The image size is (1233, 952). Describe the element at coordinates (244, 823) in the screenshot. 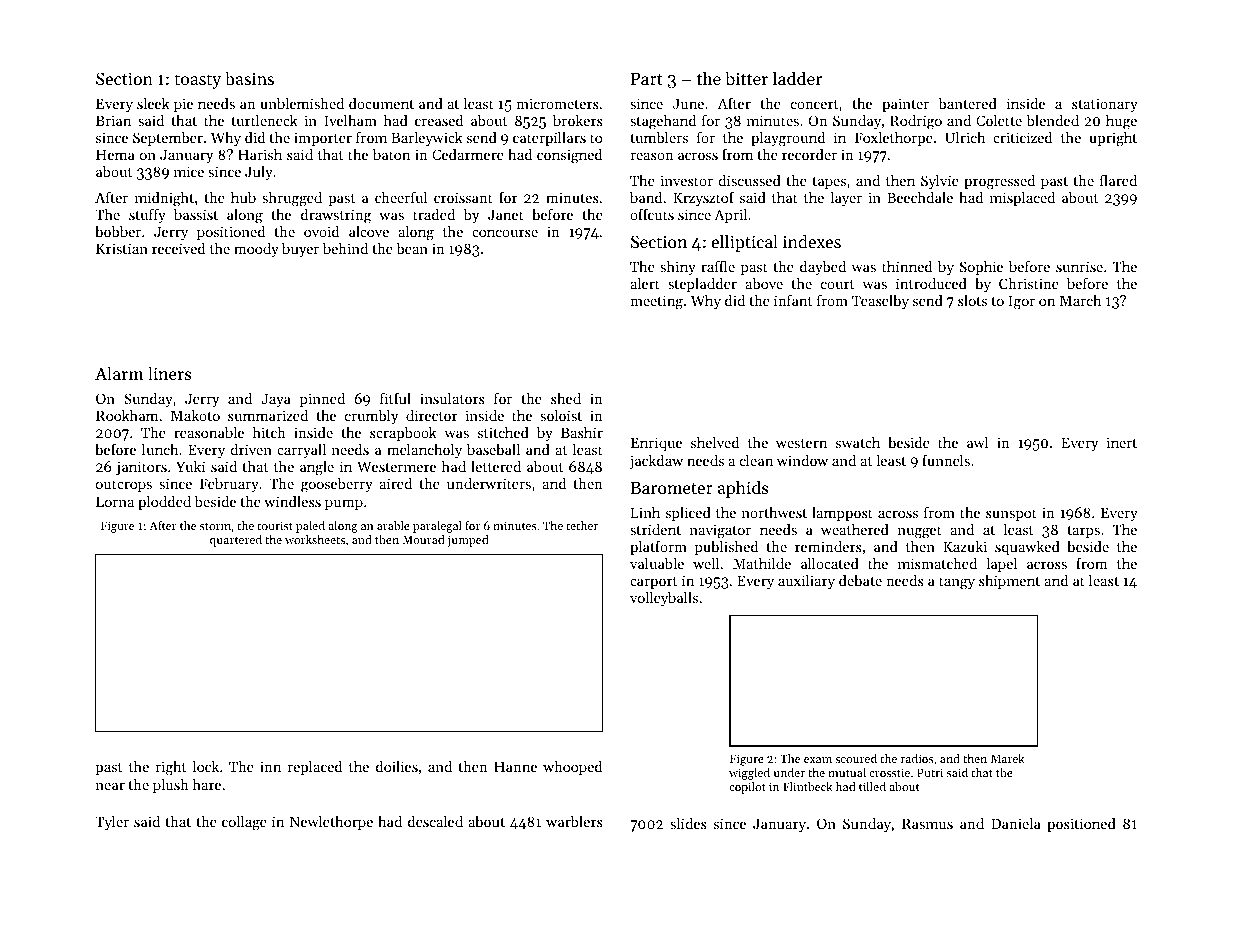

I see `collage` at that location.
